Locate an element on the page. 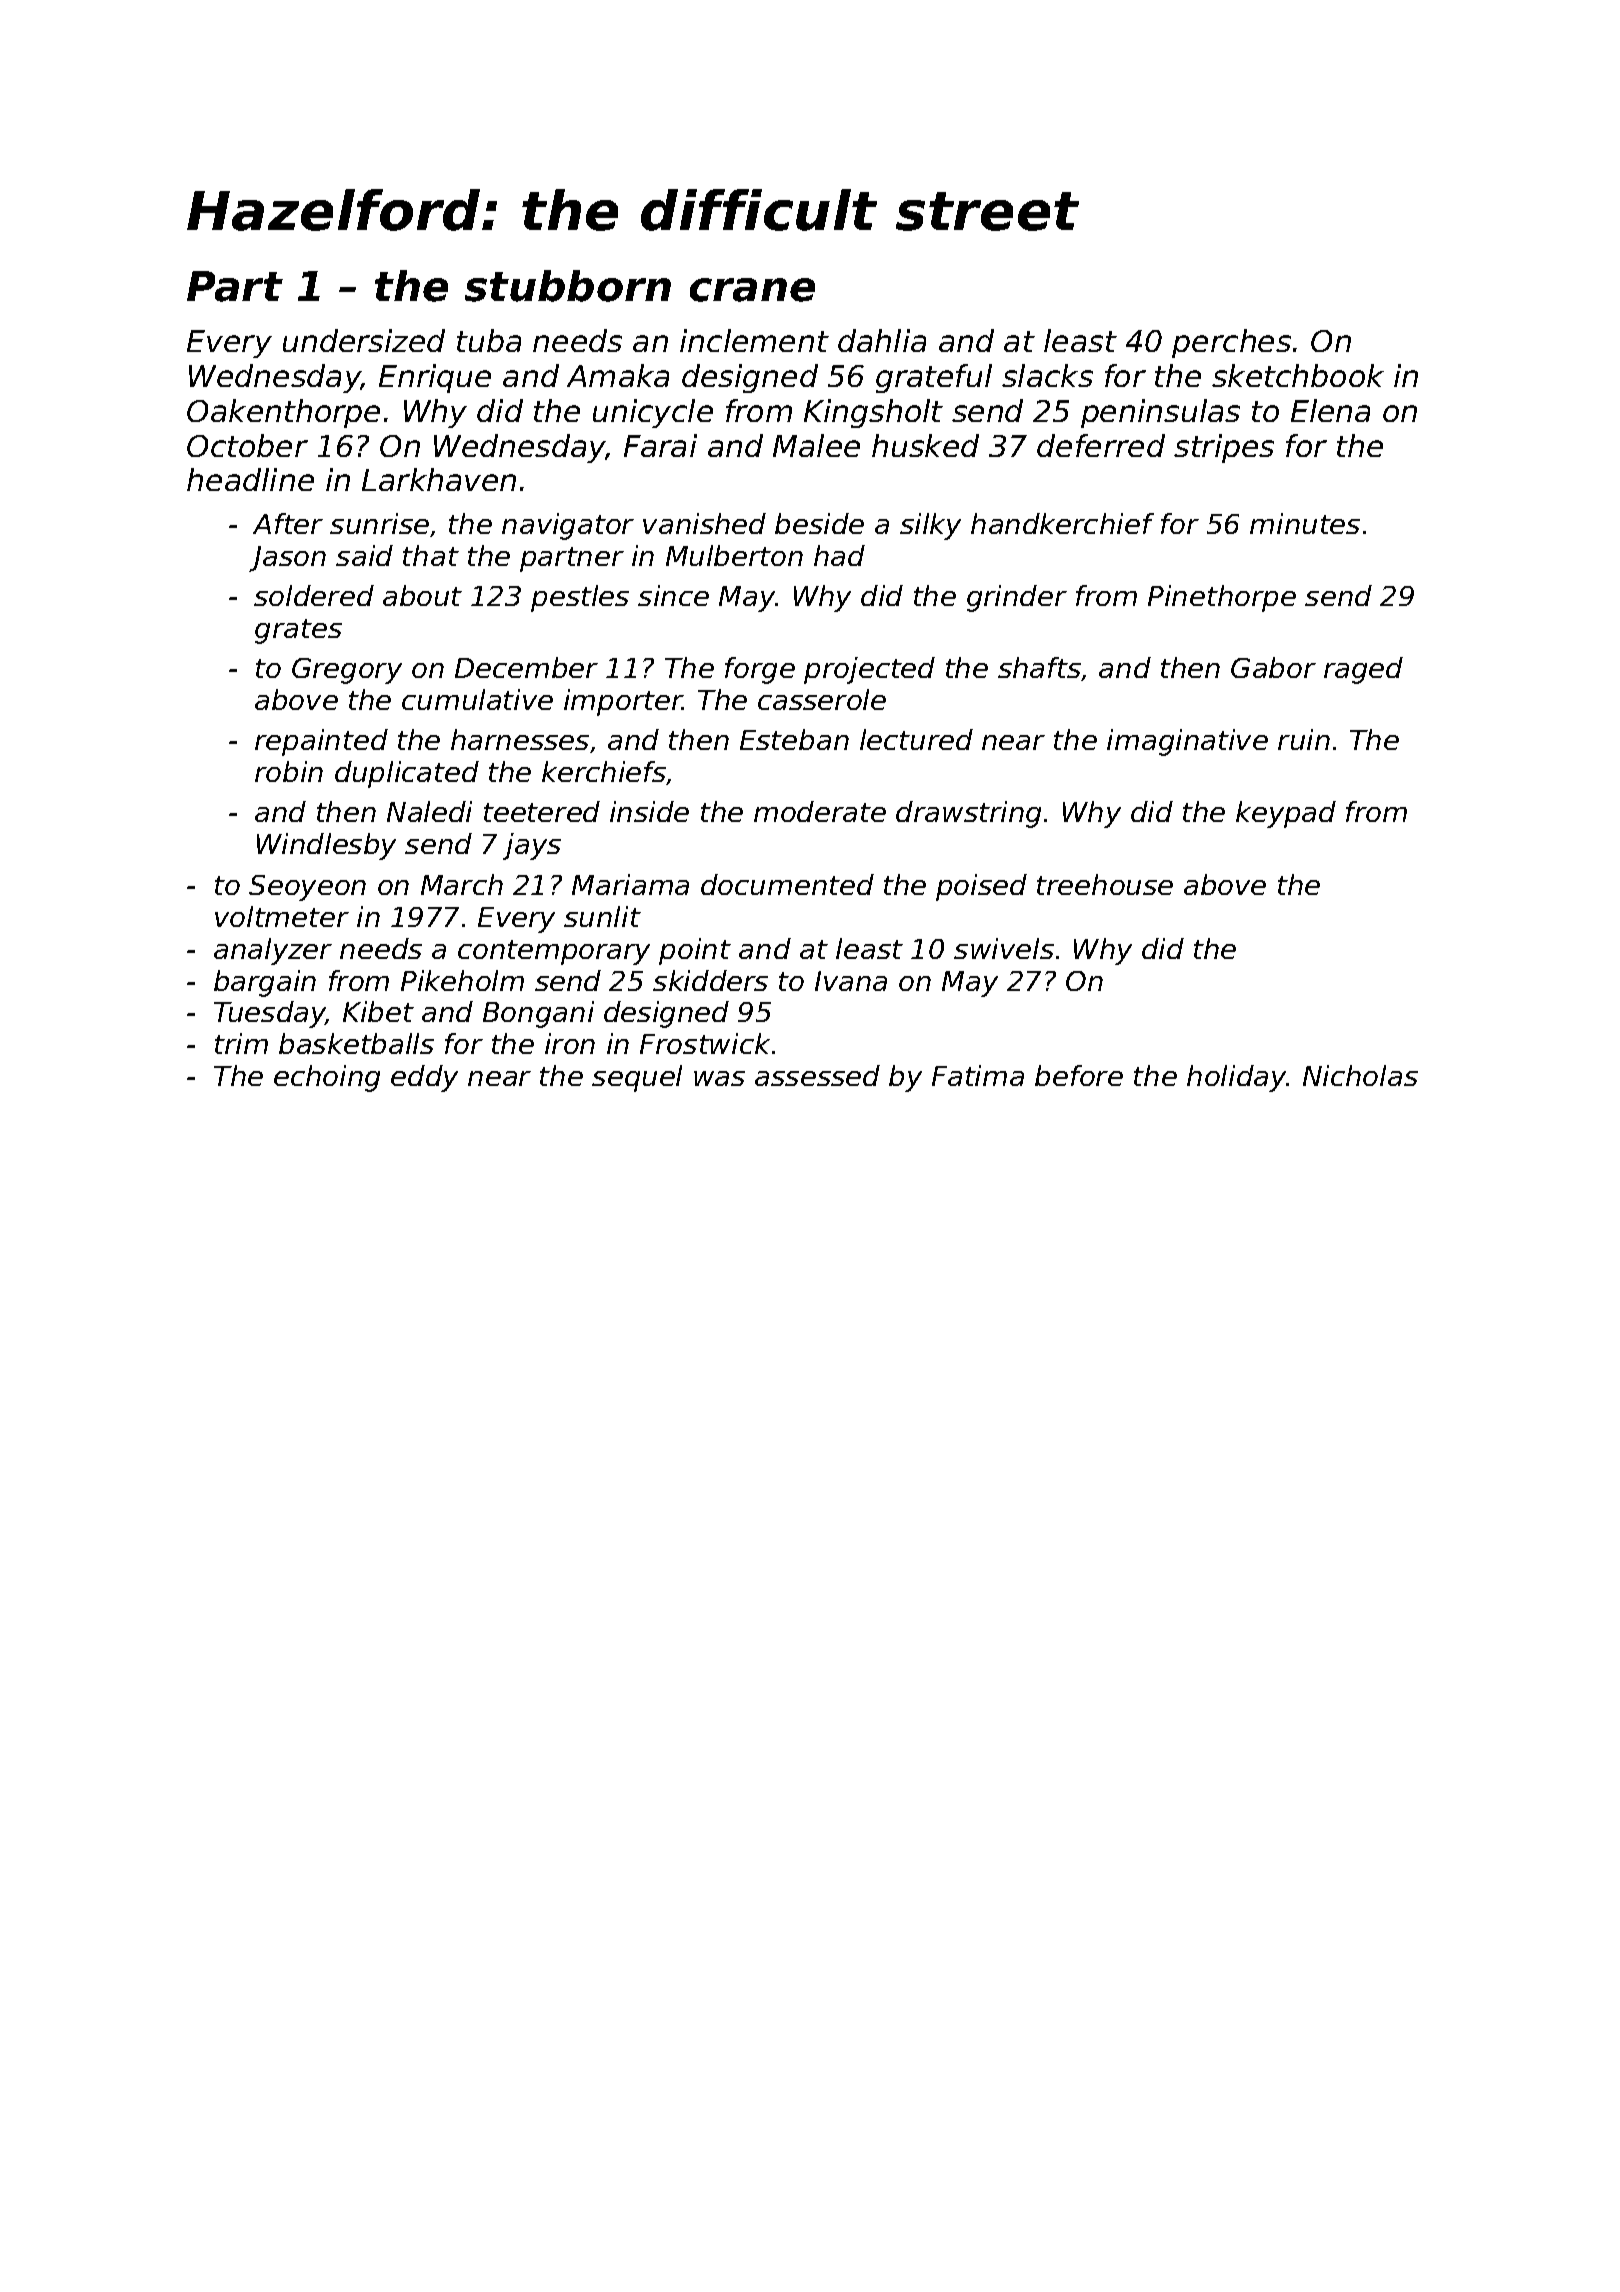  Enrique is located at coordinates (435, 378).
